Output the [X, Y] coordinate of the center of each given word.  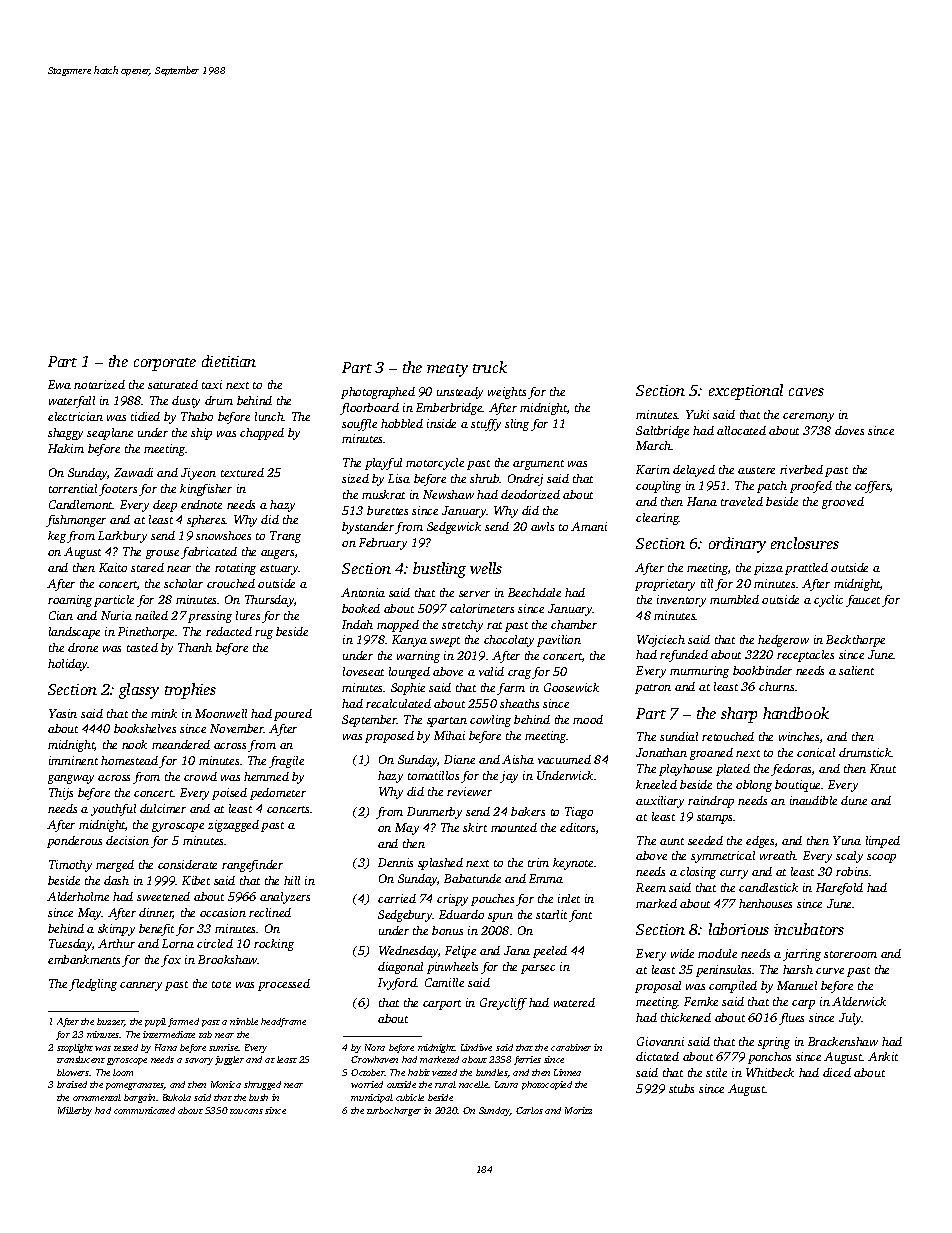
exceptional [746, 392]
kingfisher [206, 490]
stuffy [486, 425]
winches [799, 736]
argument [538, 465]
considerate [187, 864]
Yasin [63, 713]
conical [816, 752]
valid [491, 671]
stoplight [75, 1048]
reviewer [469, 791]
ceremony [808, 417]
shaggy [65, 434]
